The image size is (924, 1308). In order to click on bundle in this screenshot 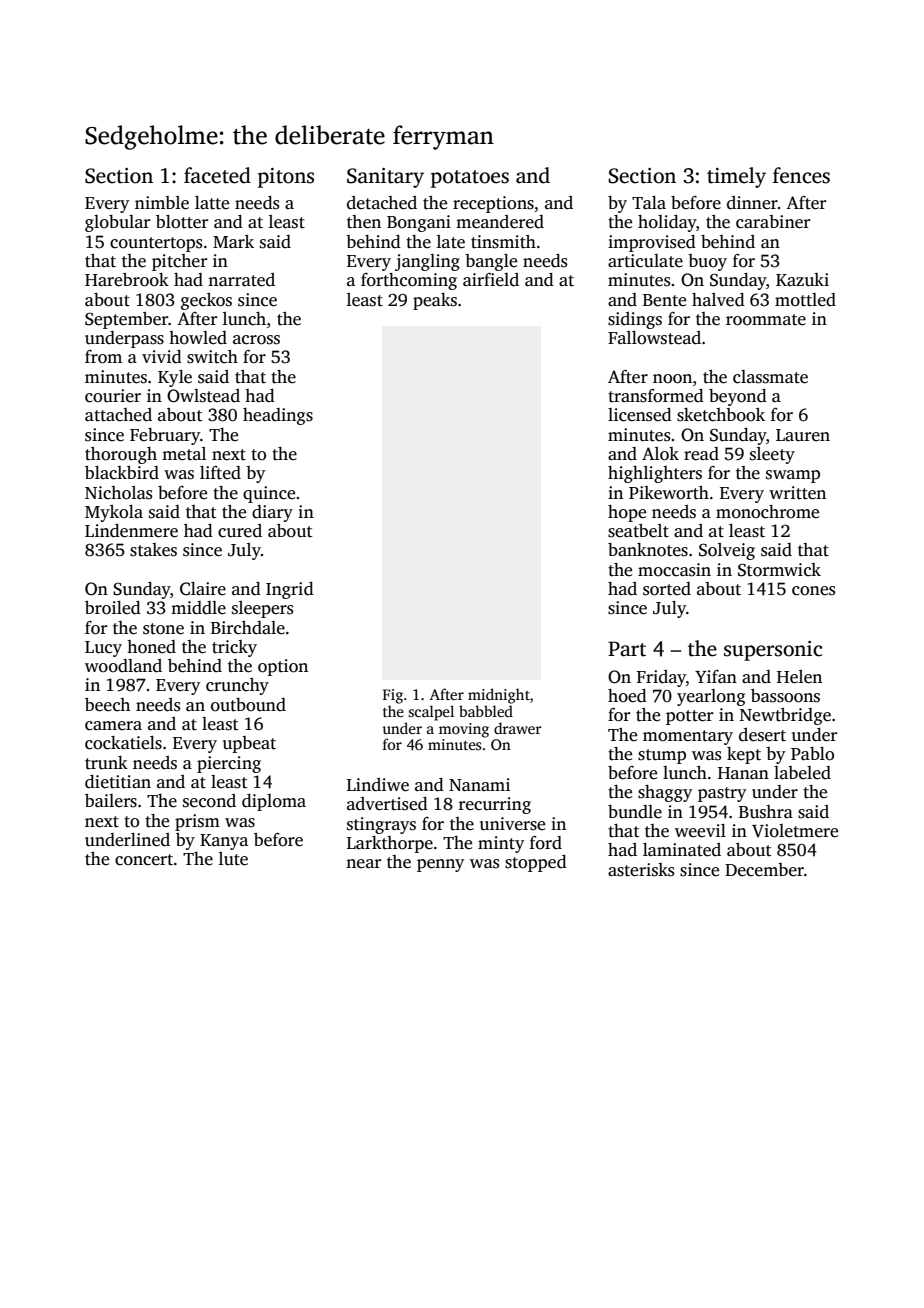, I will do `click(635, 812)`.
